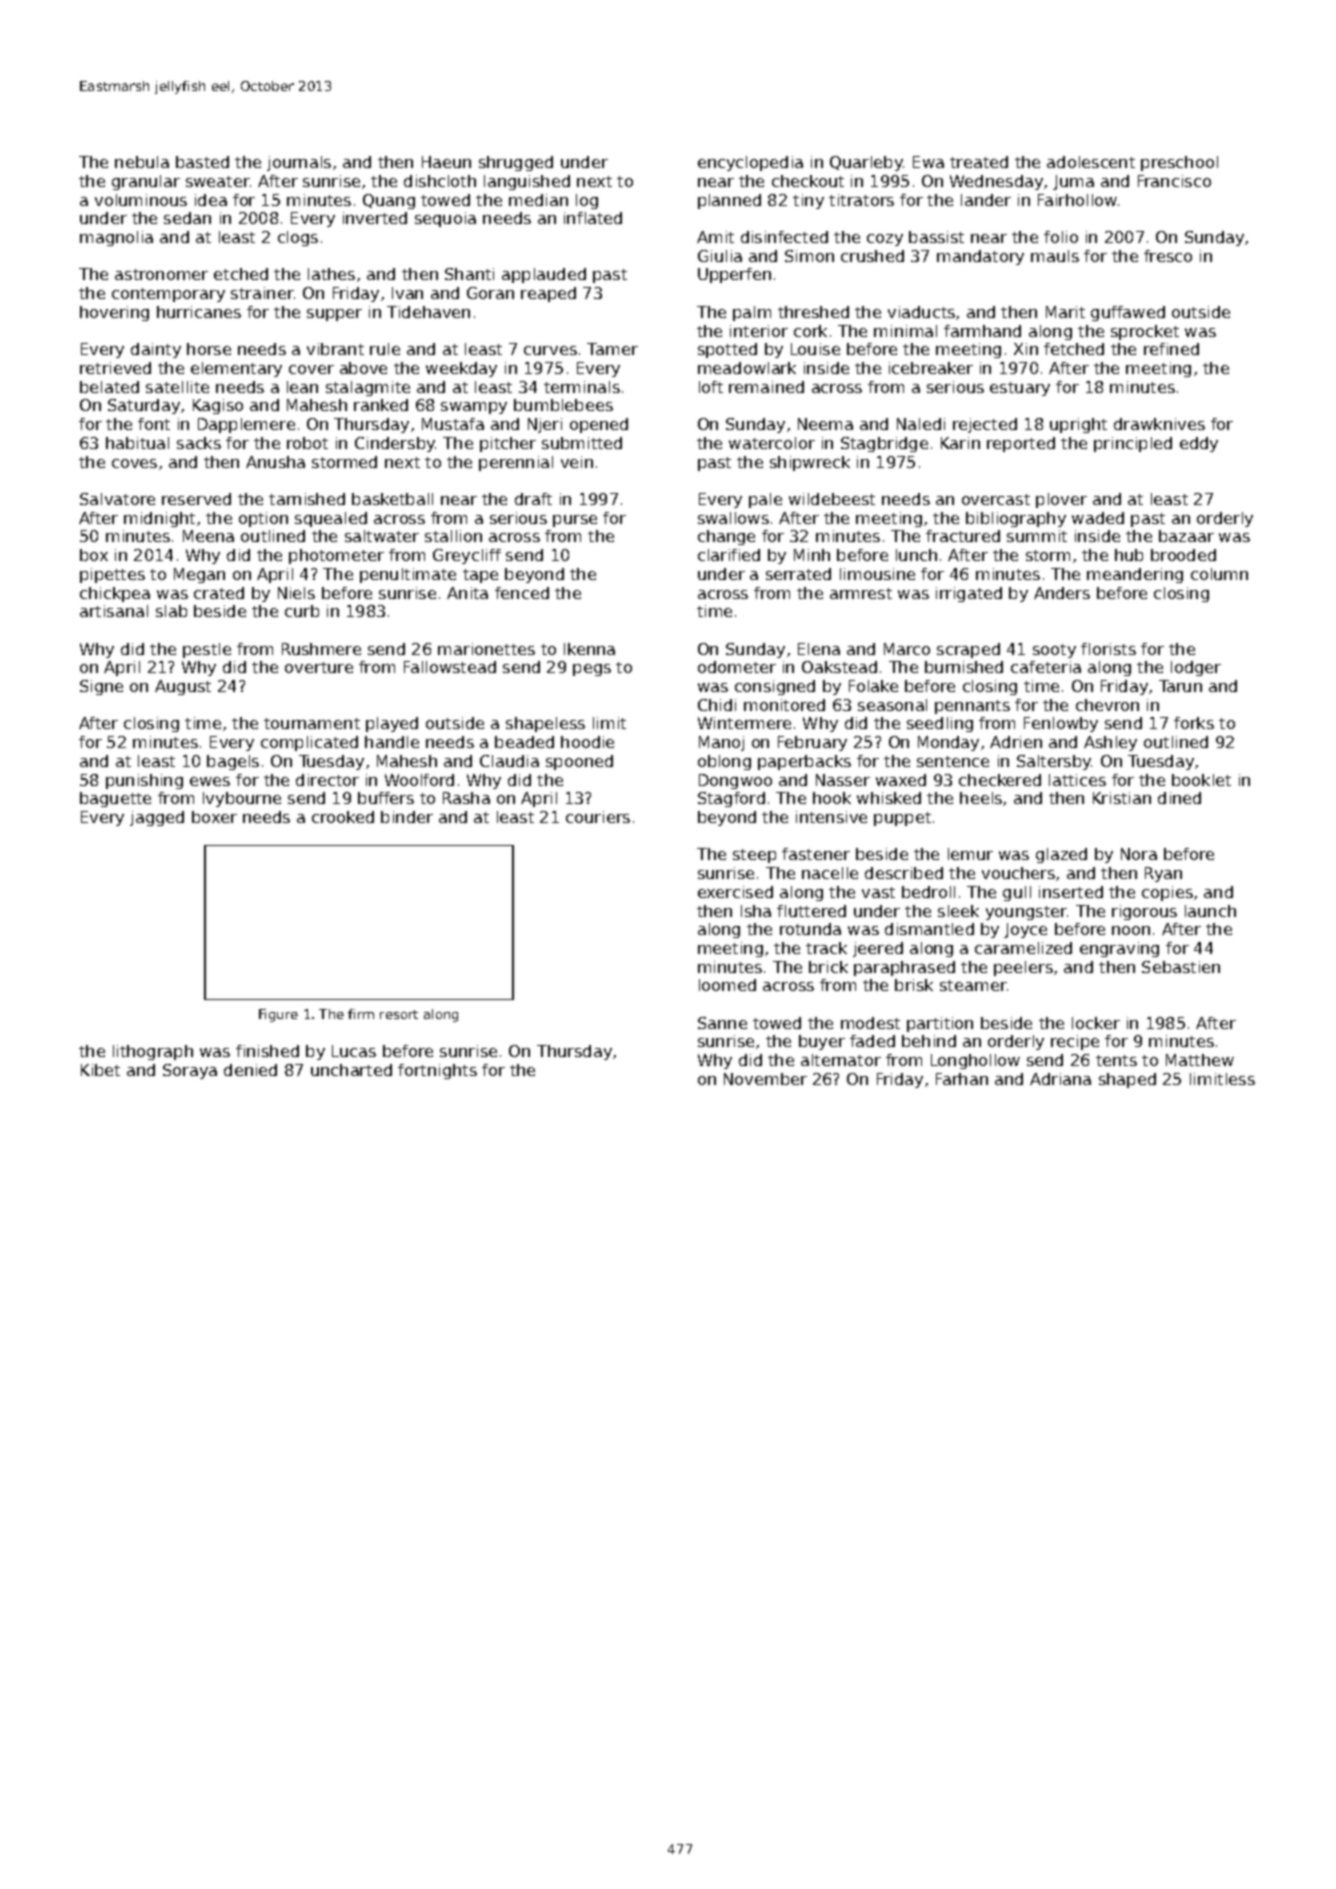  I want to click on icebreaker, so click(931, 368).
